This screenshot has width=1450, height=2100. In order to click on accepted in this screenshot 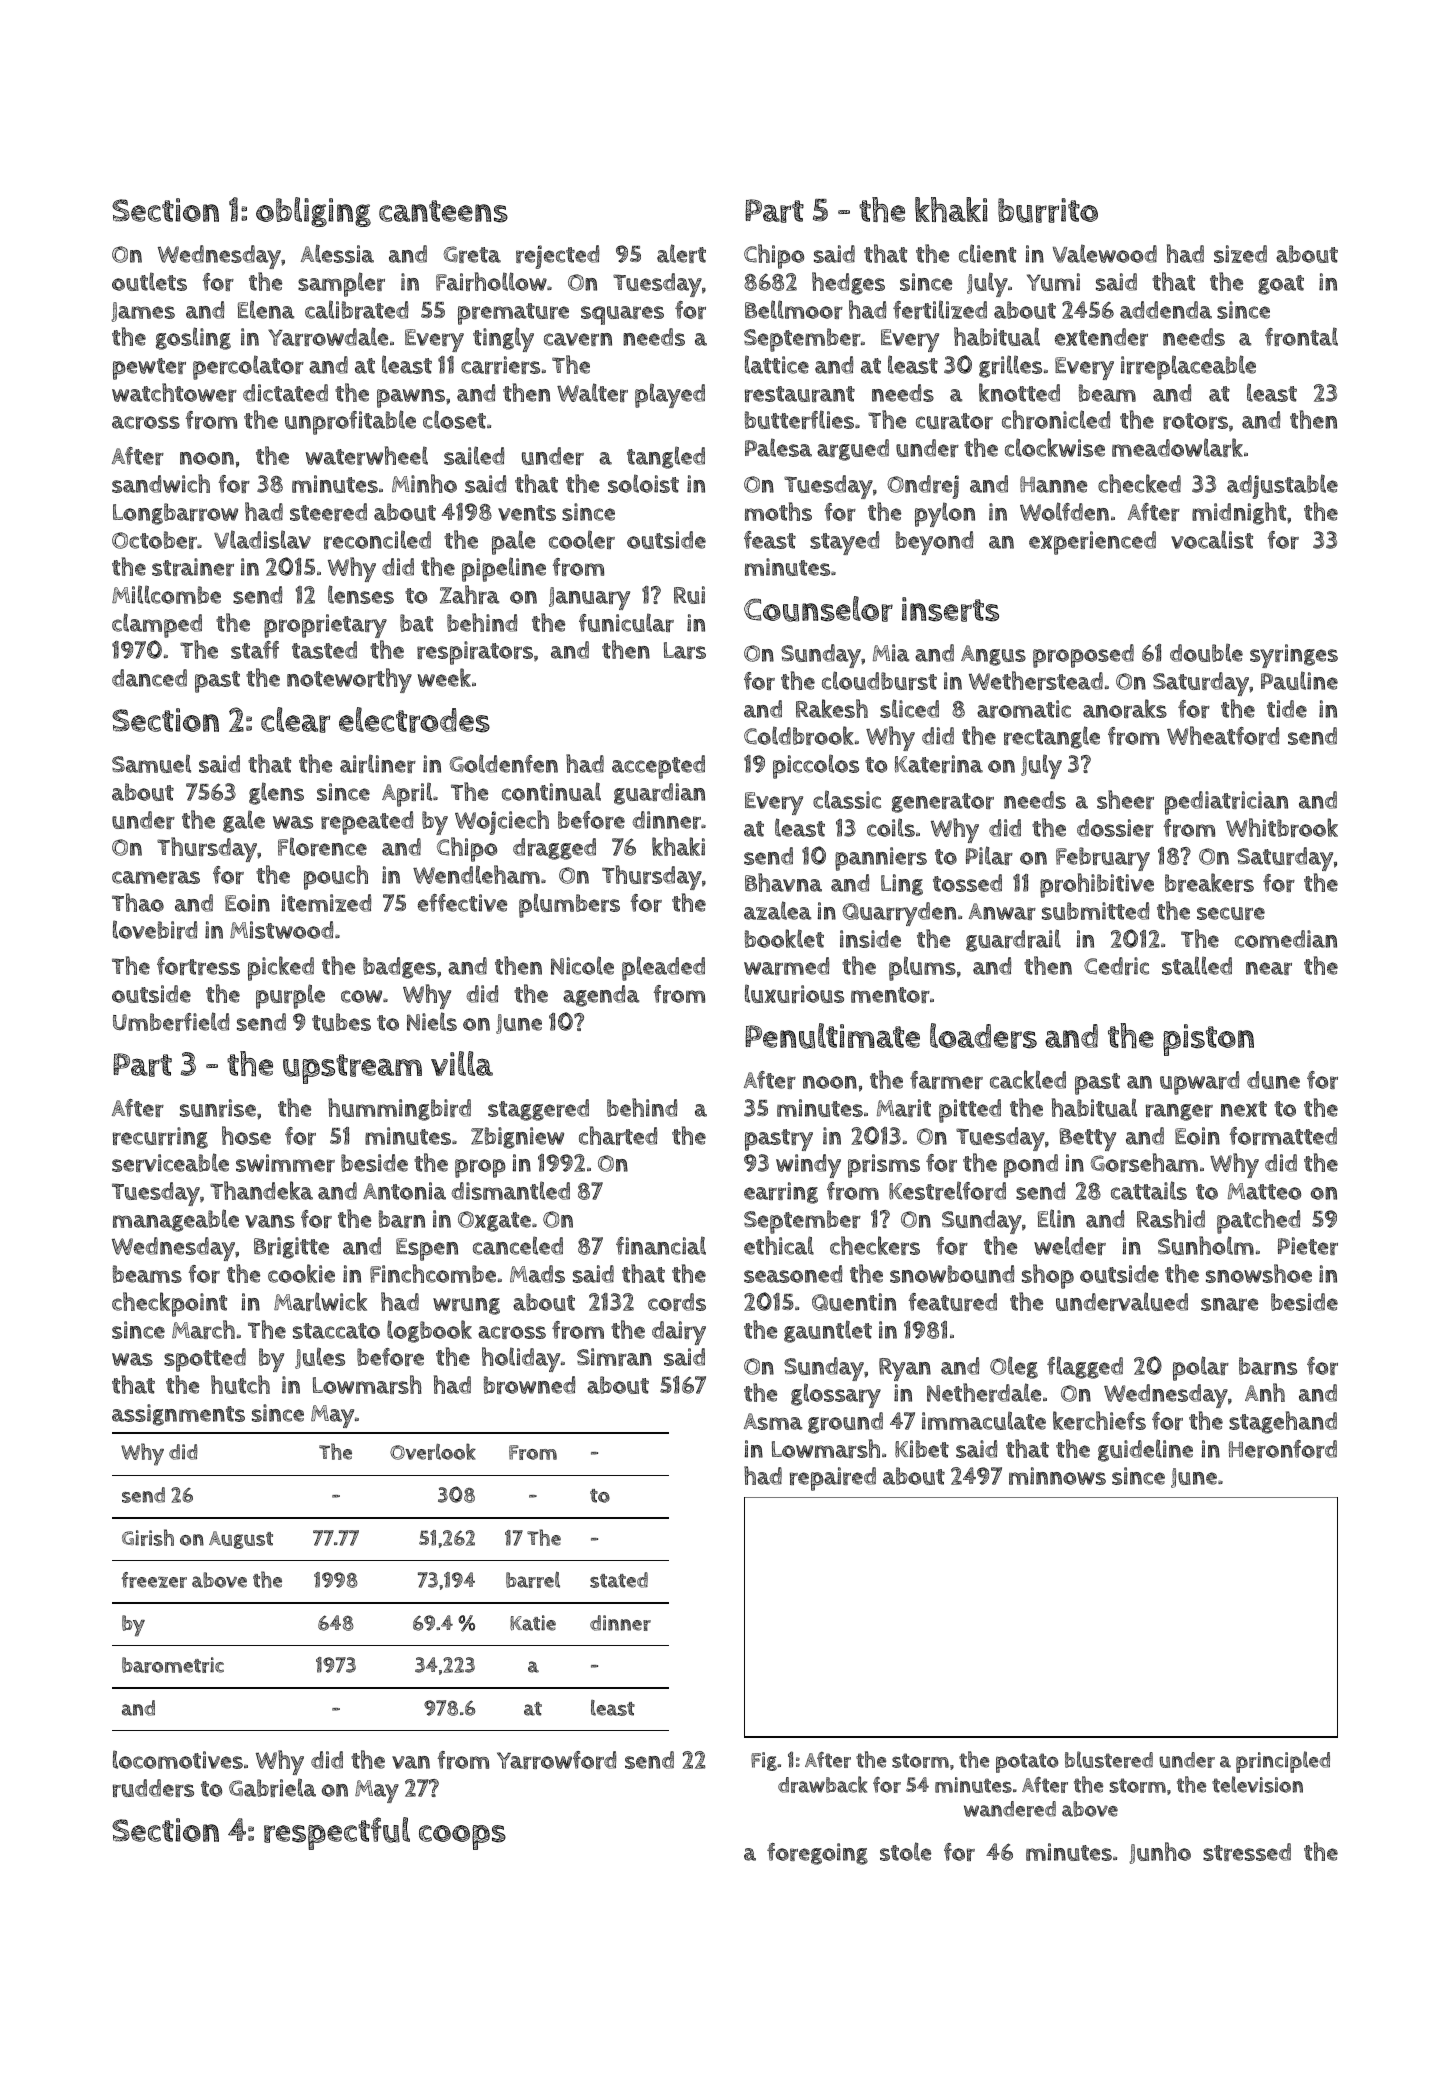, I will do `click(658, 767)`.
